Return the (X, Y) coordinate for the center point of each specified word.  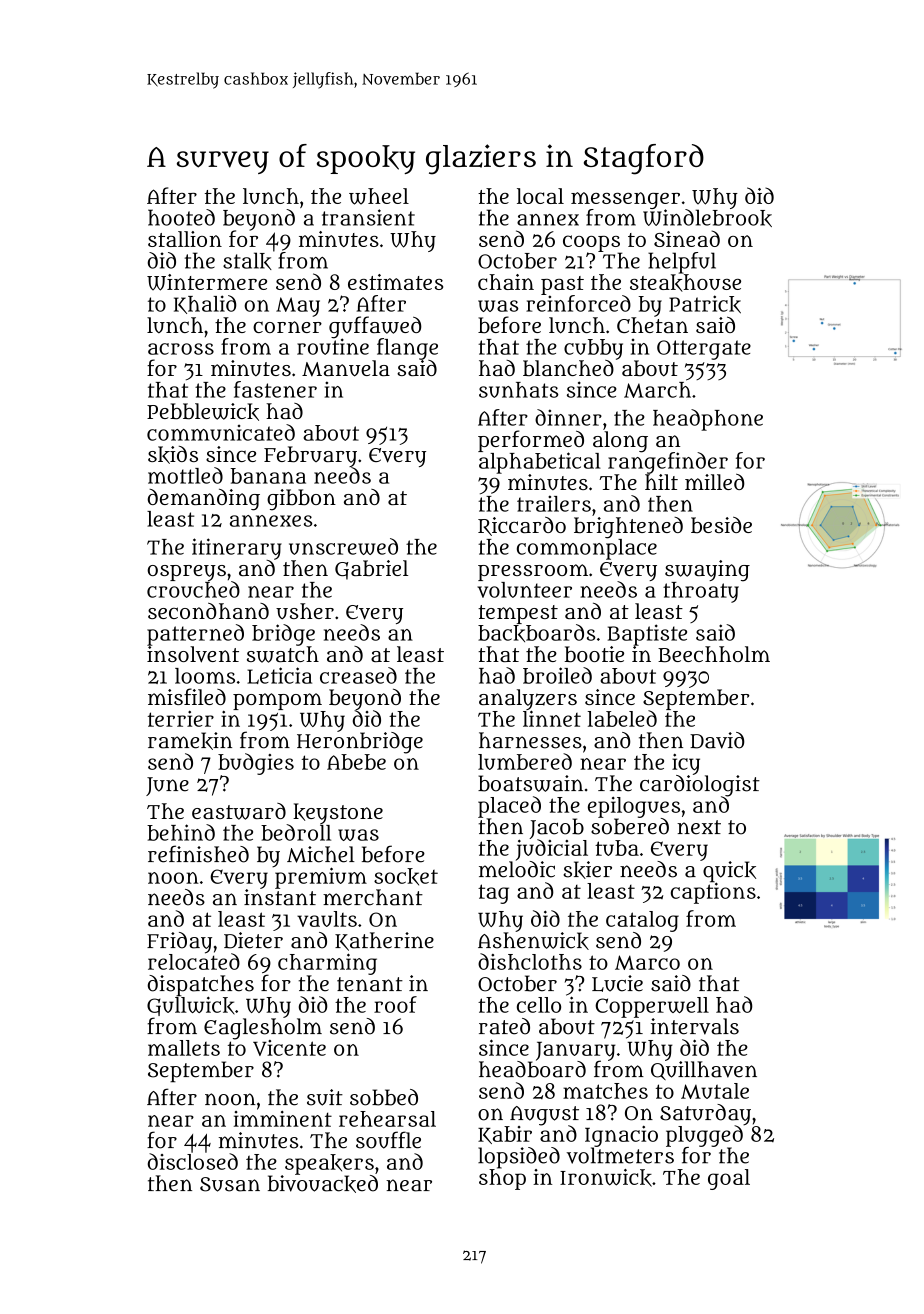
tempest (518, 614)
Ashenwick (533, 941)
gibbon (301, 500)
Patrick (705, 304)
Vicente (289, 1048)
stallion (185, 239)
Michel (321, 854)
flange (407, 349)
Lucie (617, 983)
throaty (701, 592)
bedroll (296, 832)
